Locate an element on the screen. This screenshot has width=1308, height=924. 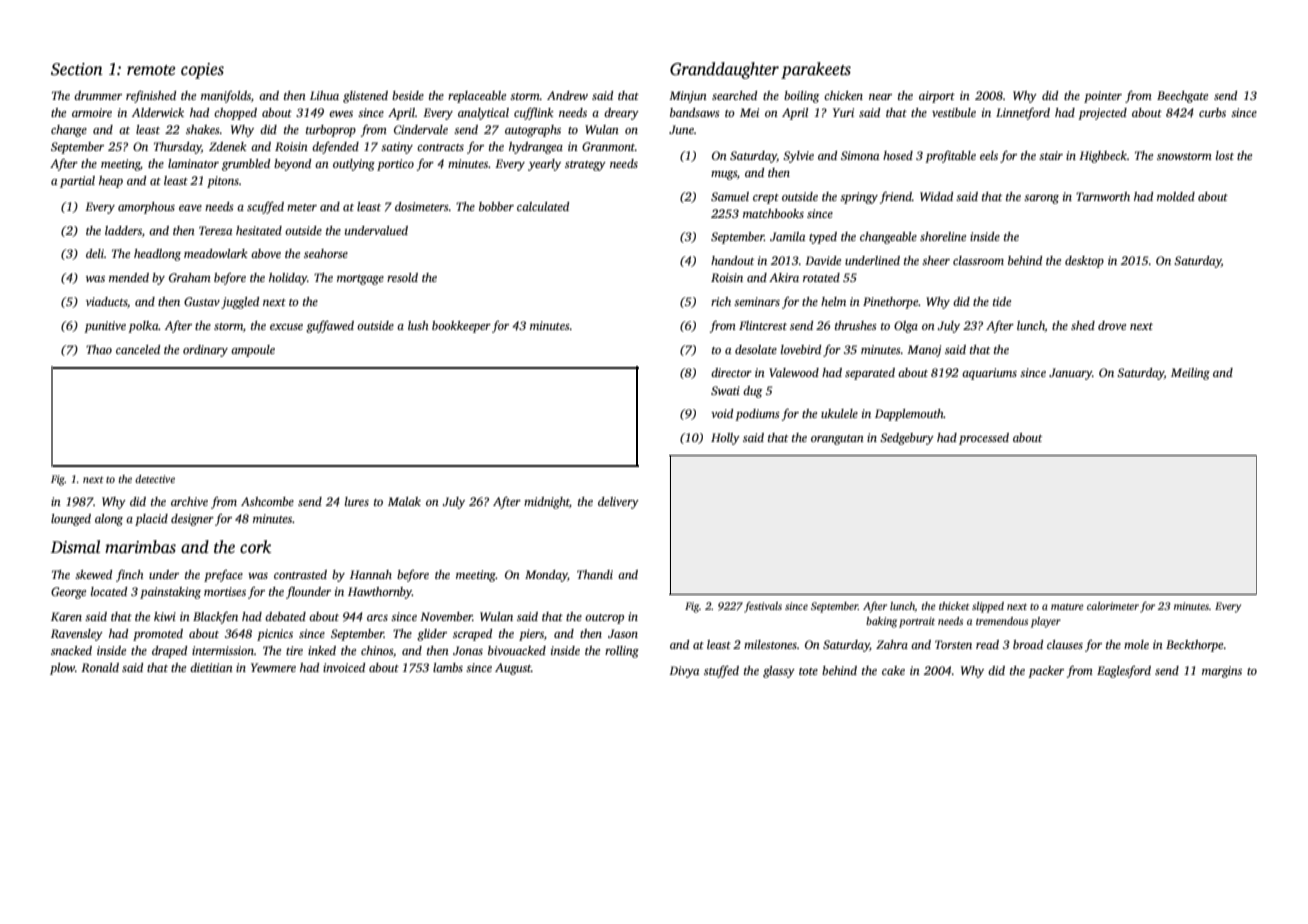
copies is located at coordinates (202, 71).
